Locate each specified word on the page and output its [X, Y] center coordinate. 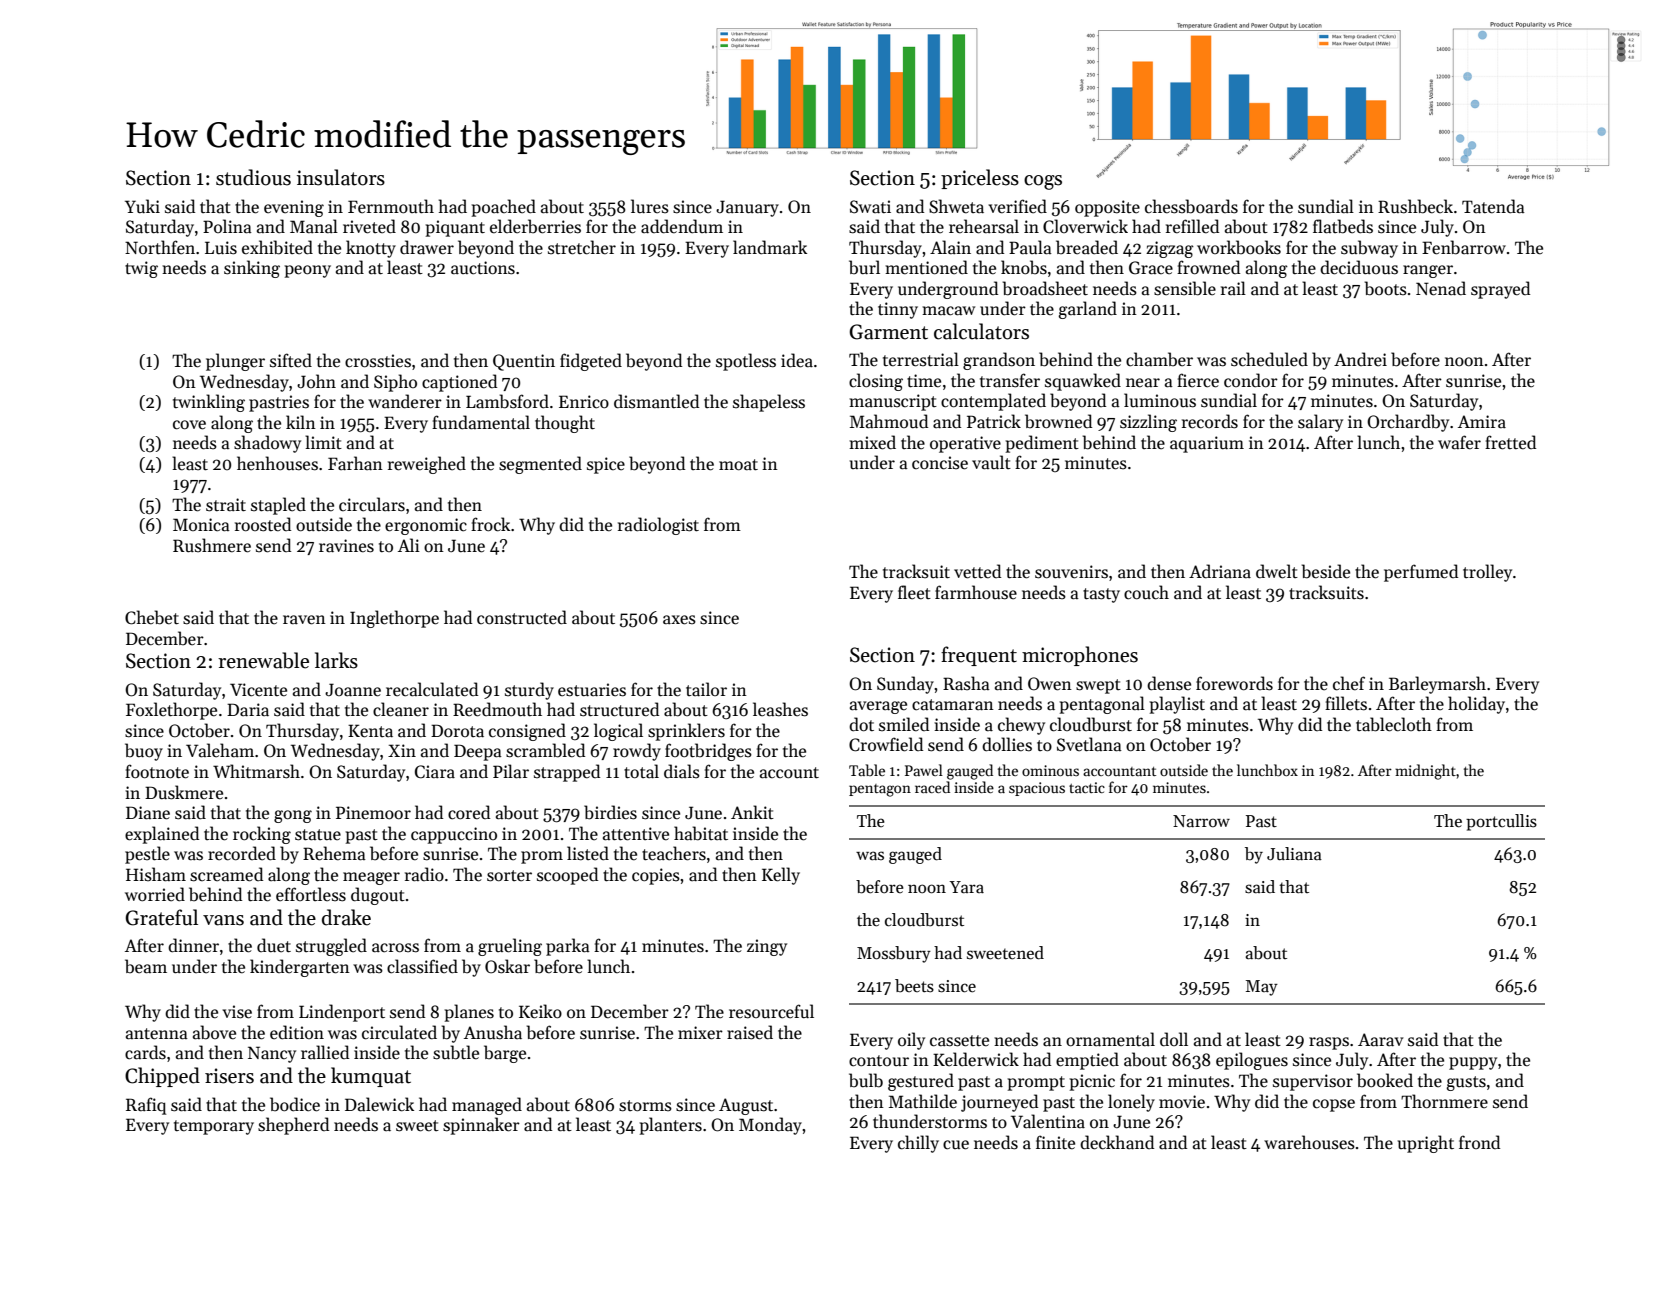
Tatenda [1493, 206]
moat [738, 465]
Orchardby [1408, 423]
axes [679, 620]
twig [141, 269]
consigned [527, 732]
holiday [1476, 705]
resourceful [771, 1011]
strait [226, 505]
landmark [770, 247]
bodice [295, 1104]
